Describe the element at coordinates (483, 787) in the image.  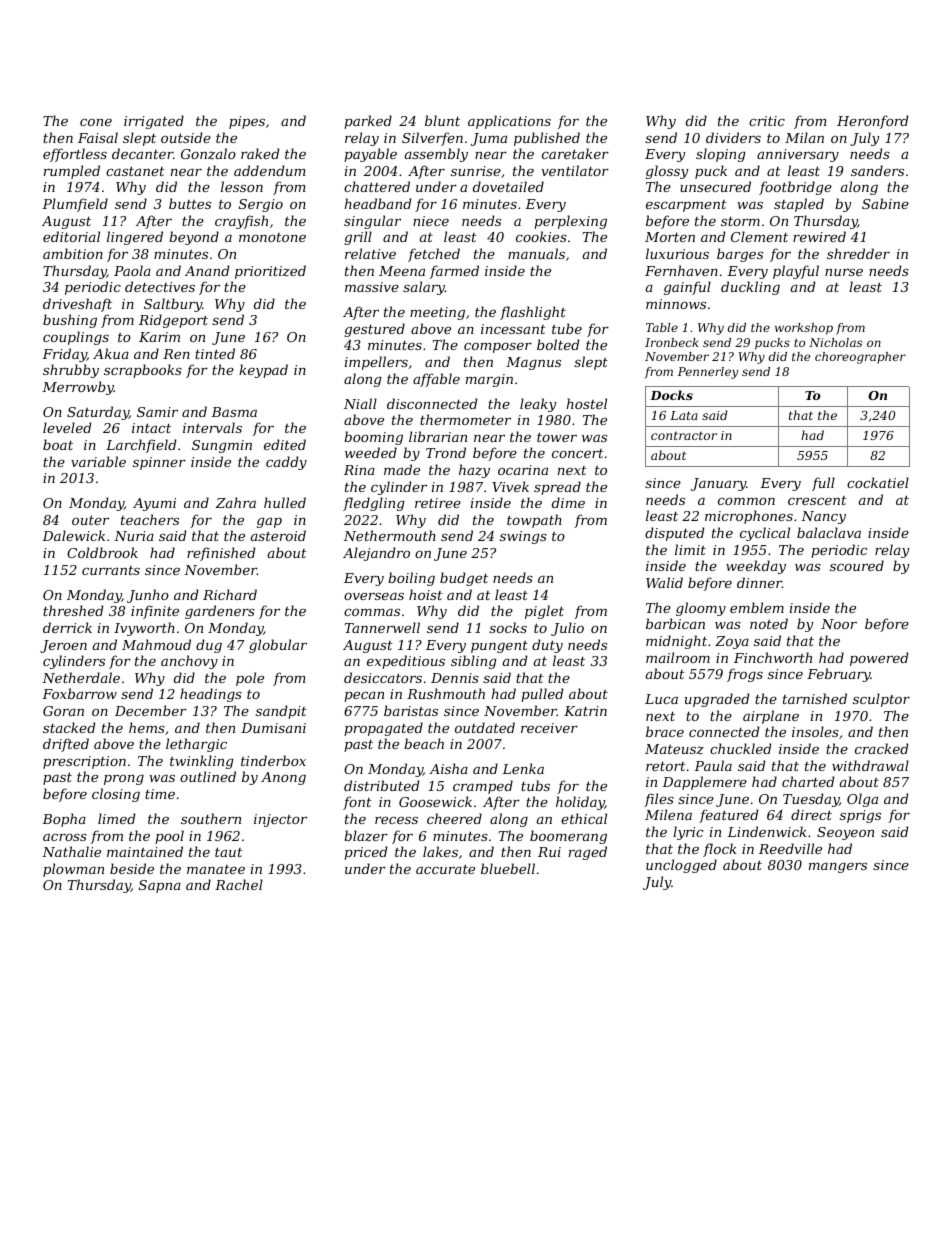
I see `cramped` at that location.
